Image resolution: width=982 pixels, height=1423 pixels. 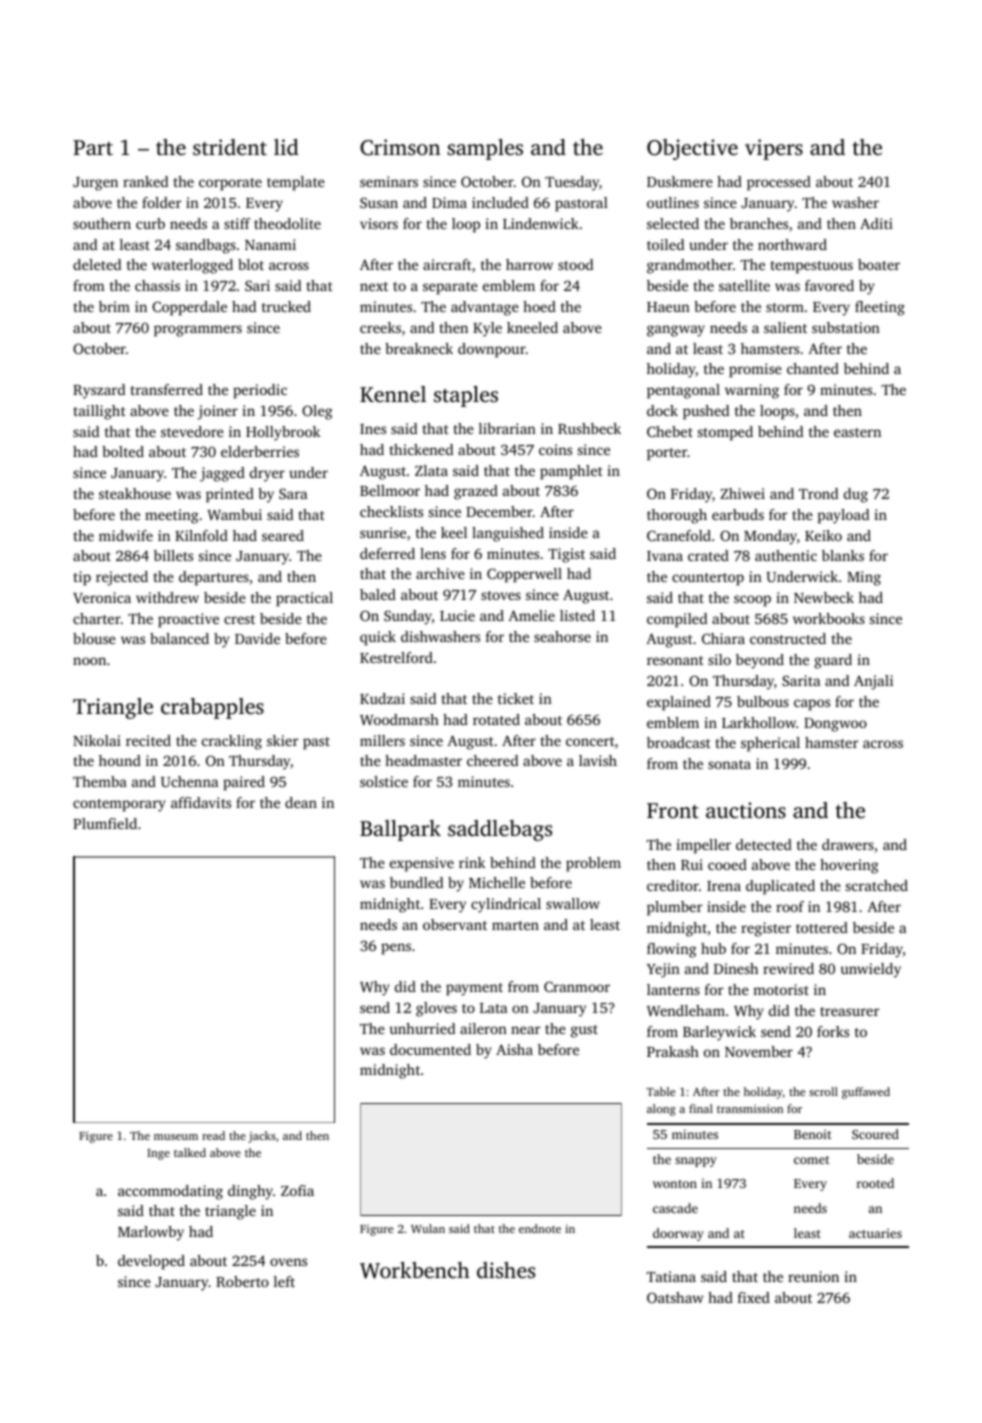 I want to click on chassis, so click(x=157, y=285).
